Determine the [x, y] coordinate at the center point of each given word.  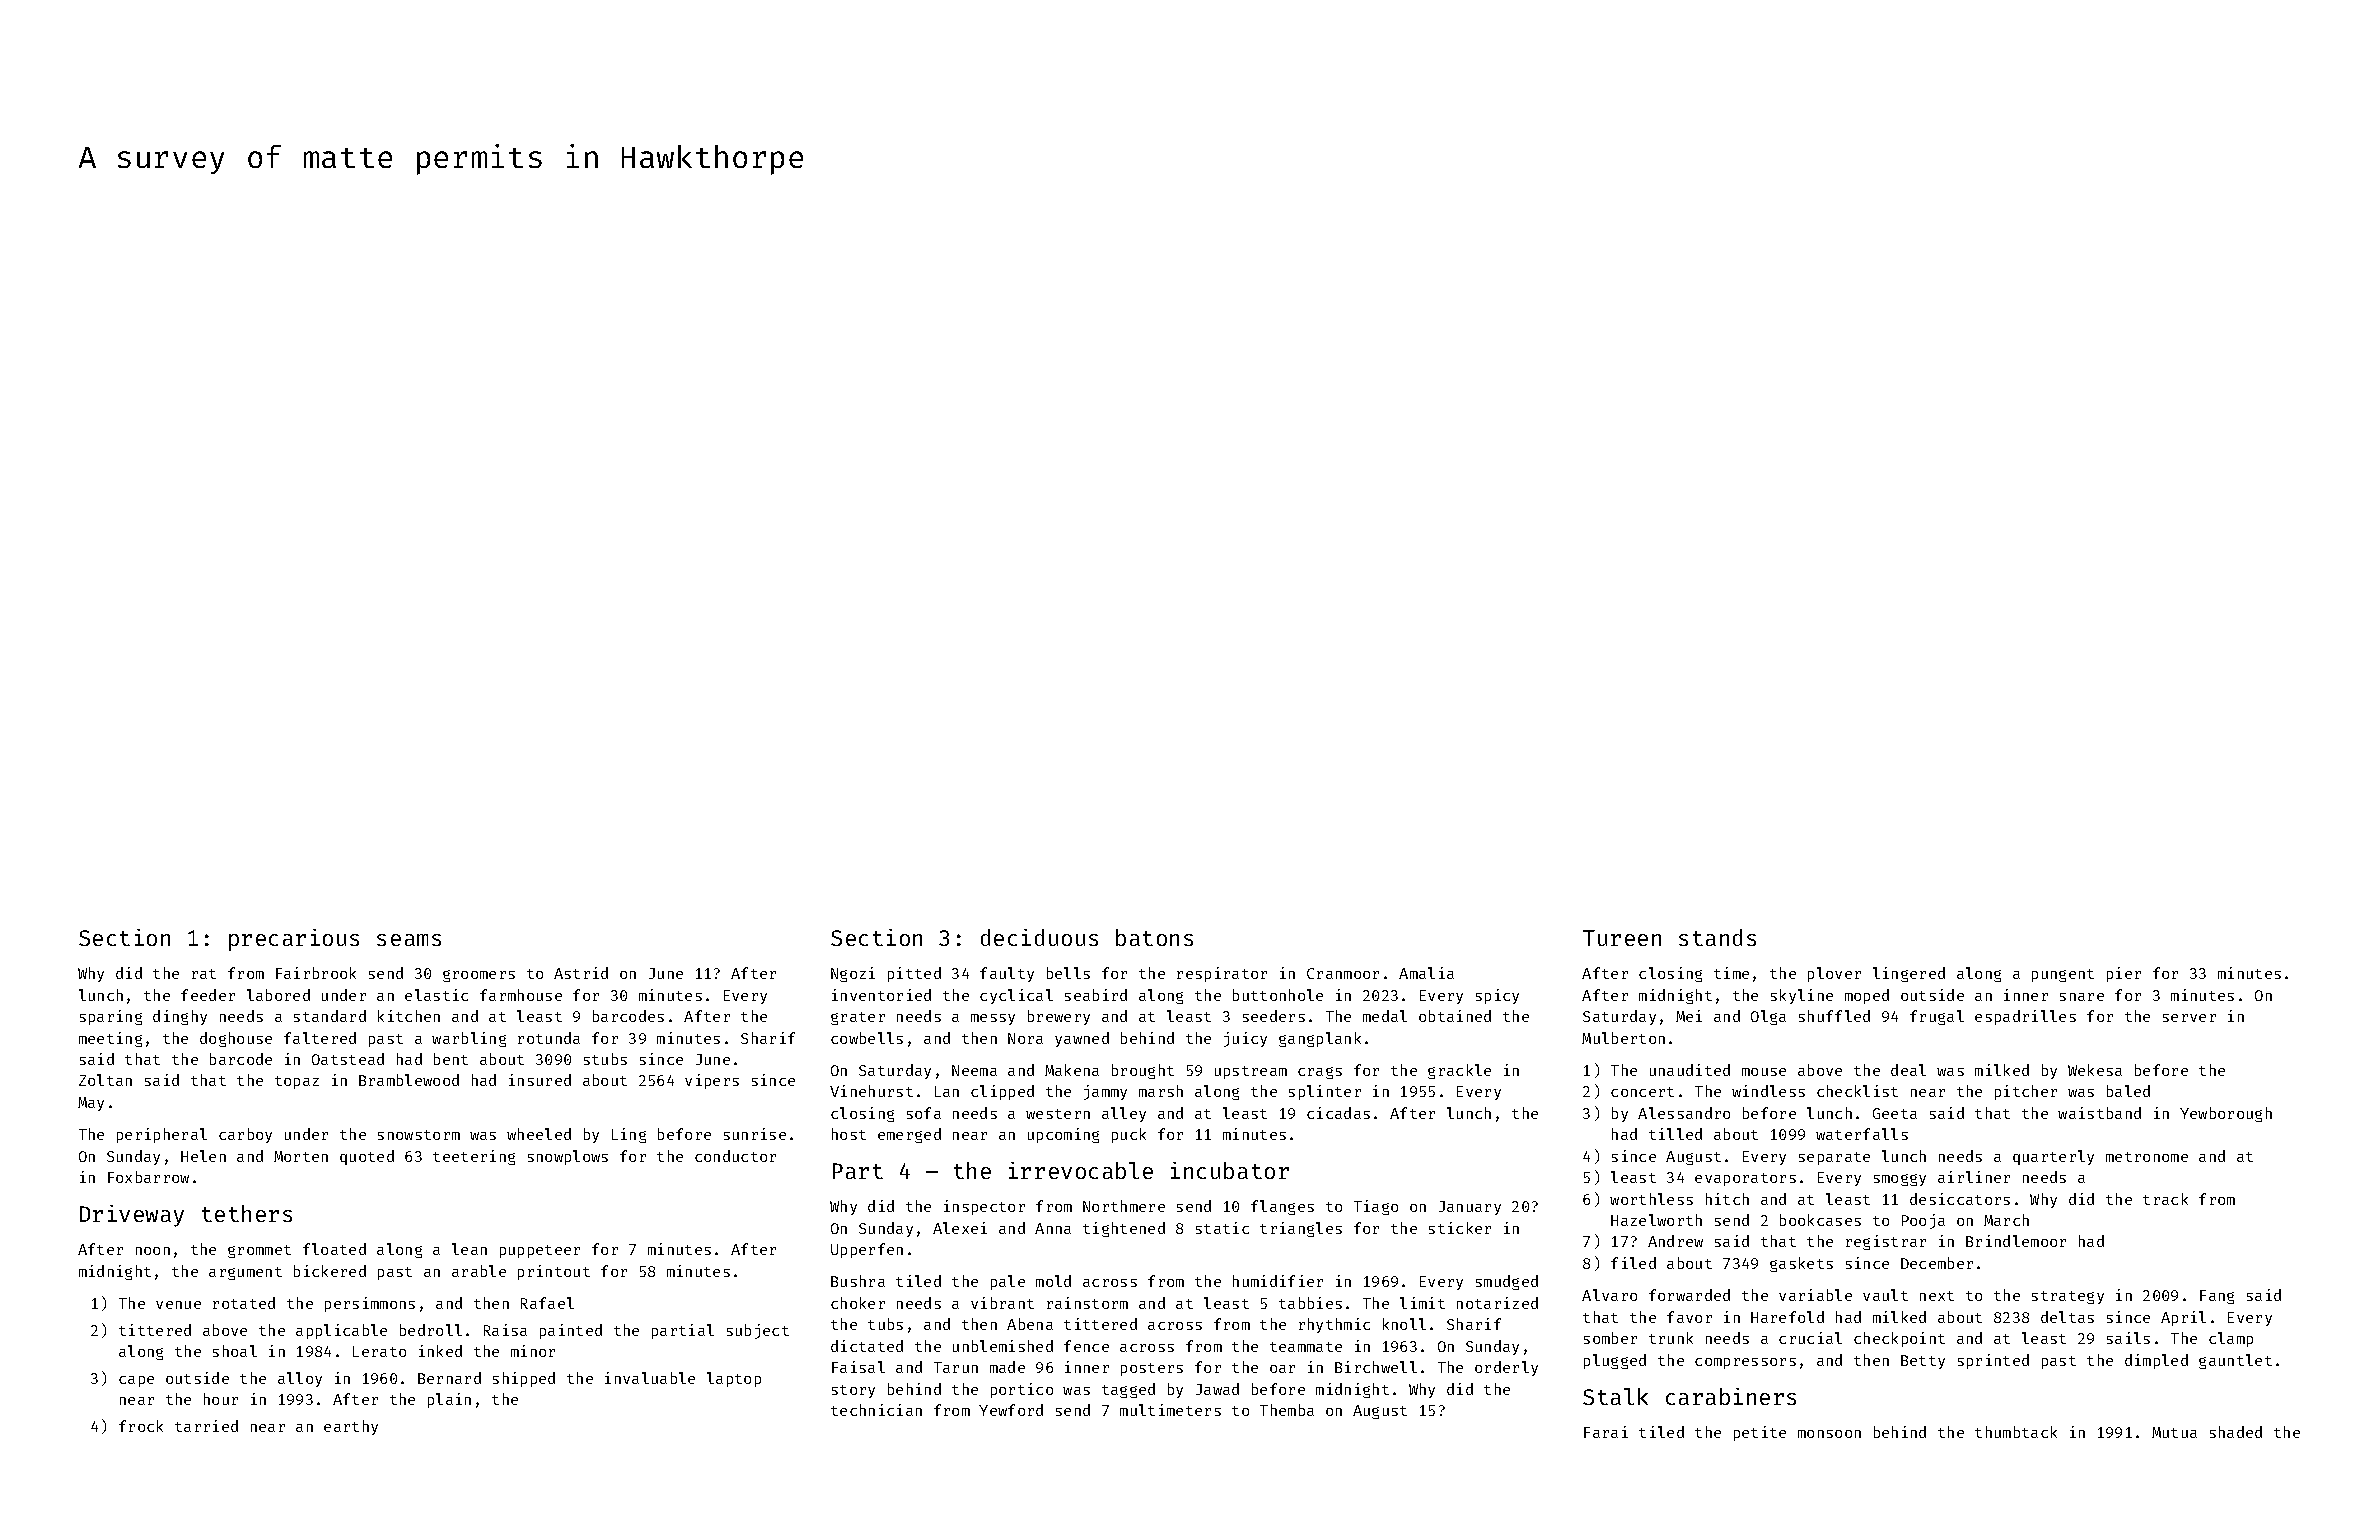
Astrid [581, 973]
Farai [1606, 1432]
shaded [2236, 1432]
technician [876, 1410]
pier [2124, 974]
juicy [1245, 1039]
